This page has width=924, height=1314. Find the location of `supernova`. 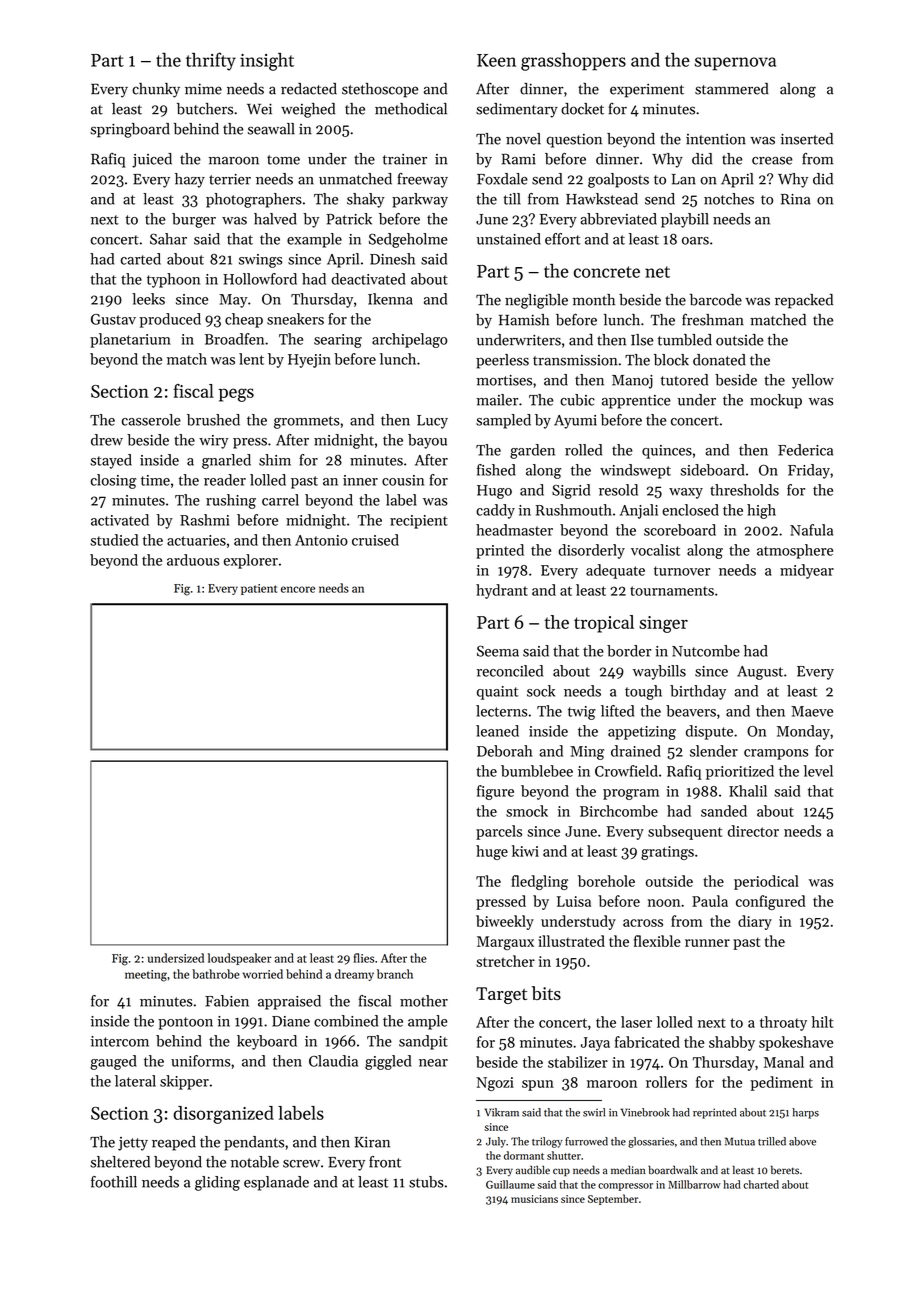

supernova is located at coordinates (735, 64).
